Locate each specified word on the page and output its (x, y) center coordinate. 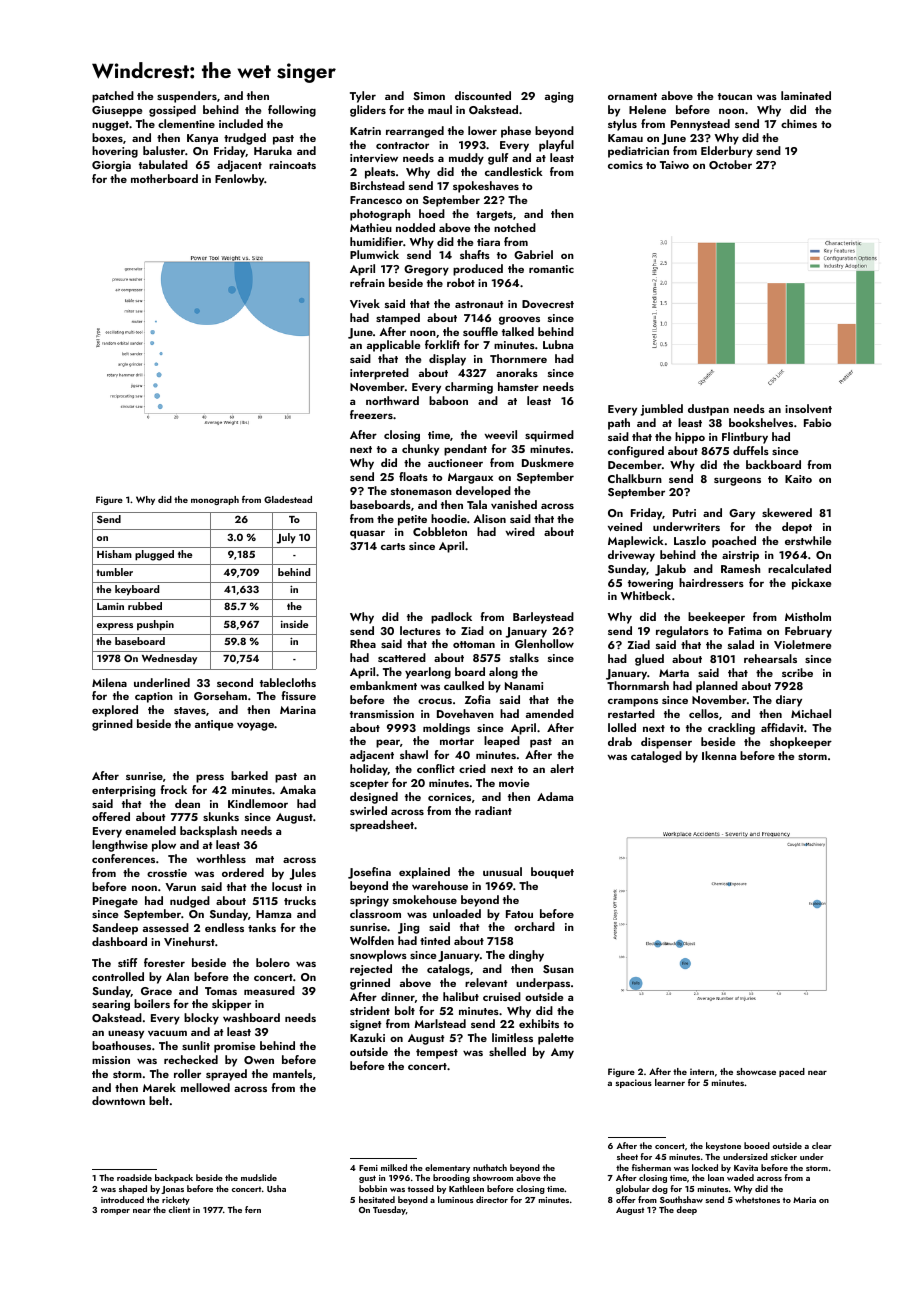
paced (792, 1072)
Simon (429, 96)
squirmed (549, 436)
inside (294, 624)
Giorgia (111, 166)
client (179, 1209)
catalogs (448, 970)
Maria (804, 1200)
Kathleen (466, 1188)
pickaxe (811, 584)
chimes (799, 123)
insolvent (808, 408)
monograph (215, 500)
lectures (420, 630)
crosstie (167, 873)
